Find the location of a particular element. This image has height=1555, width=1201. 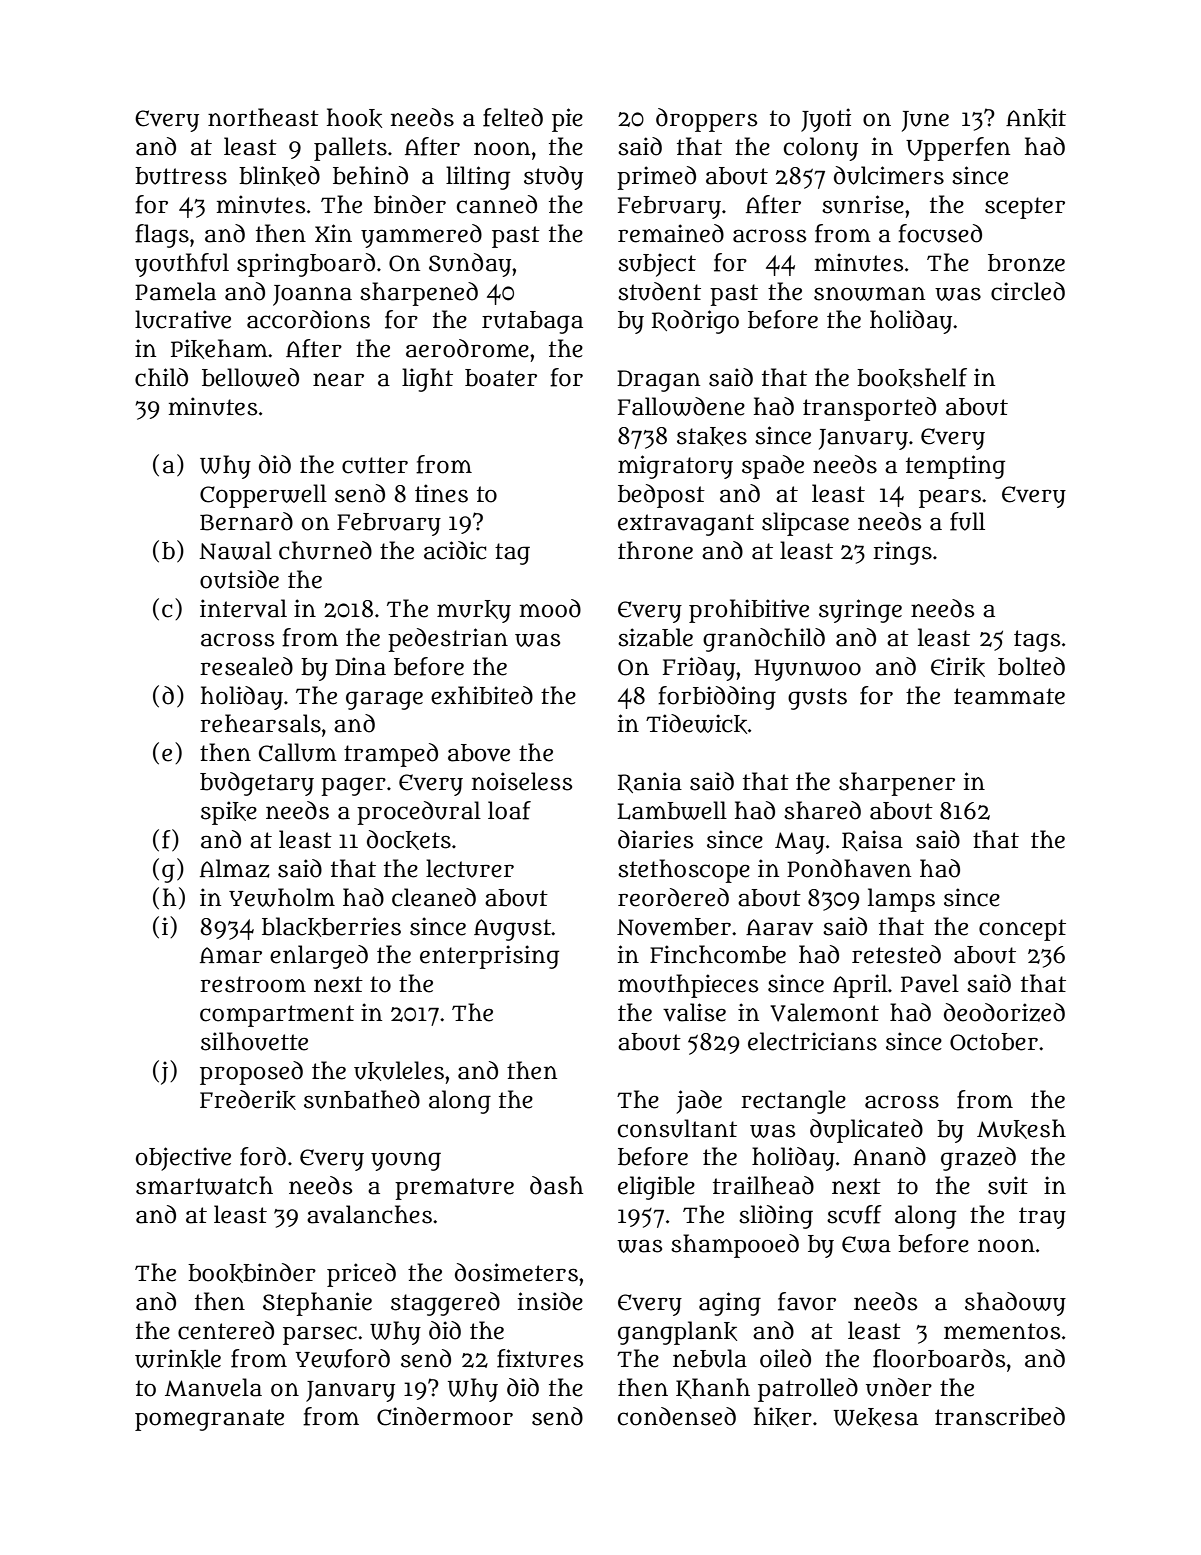

northeast is located at coordinates (263, 117).
